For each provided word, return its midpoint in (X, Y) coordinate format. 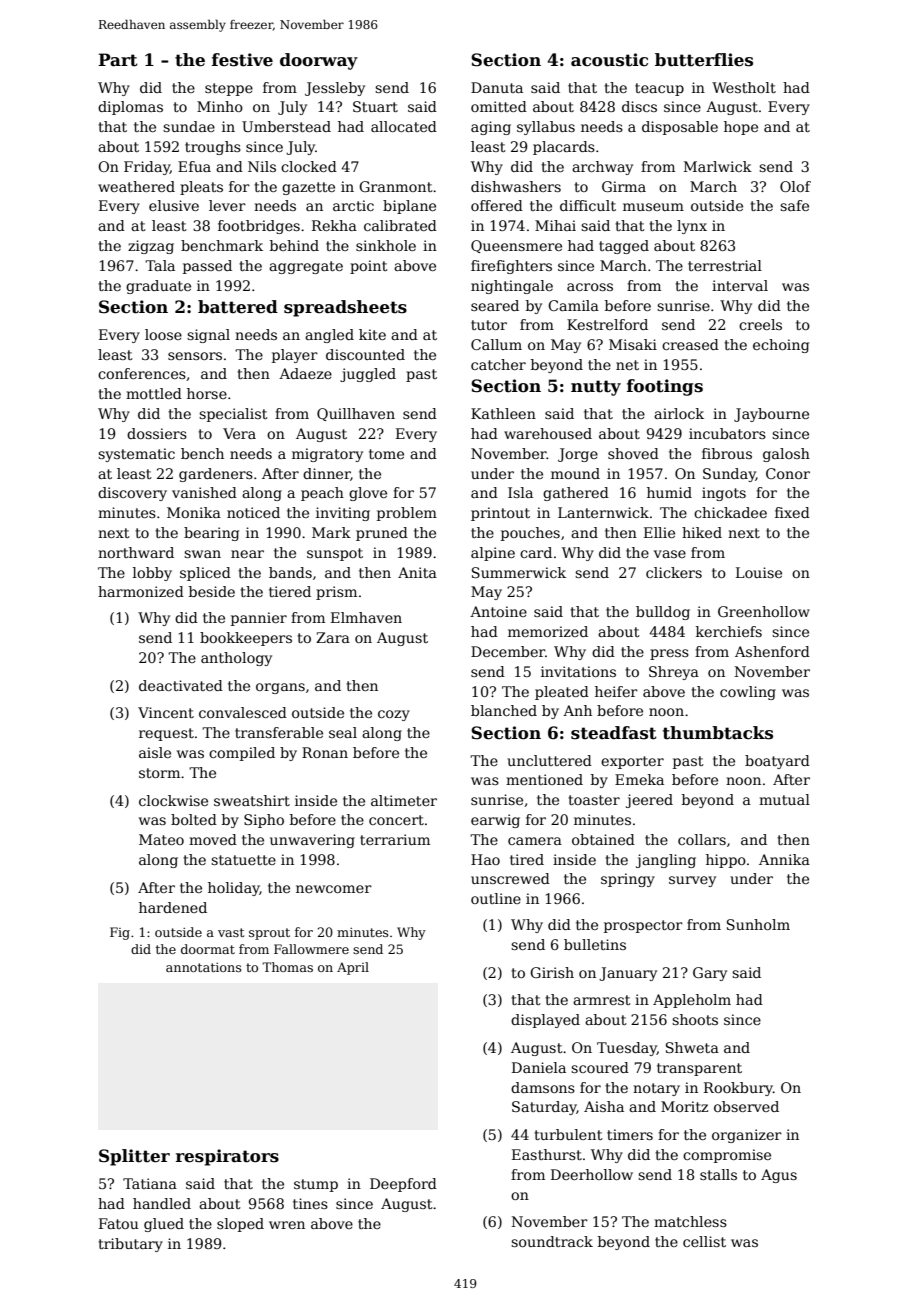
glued (164, 1225)
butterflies (704, 60)
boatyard (777, 762)
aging (491, 128)
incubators (727, 433)
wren (287, 1225)
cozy (394, 715)
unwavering (312, 841)
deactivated (181, 685)
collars (702, 839)
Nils (262, 166)
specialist (233, 415)
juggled (368, 375)
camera (535, 841)
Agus (779, 1176)
